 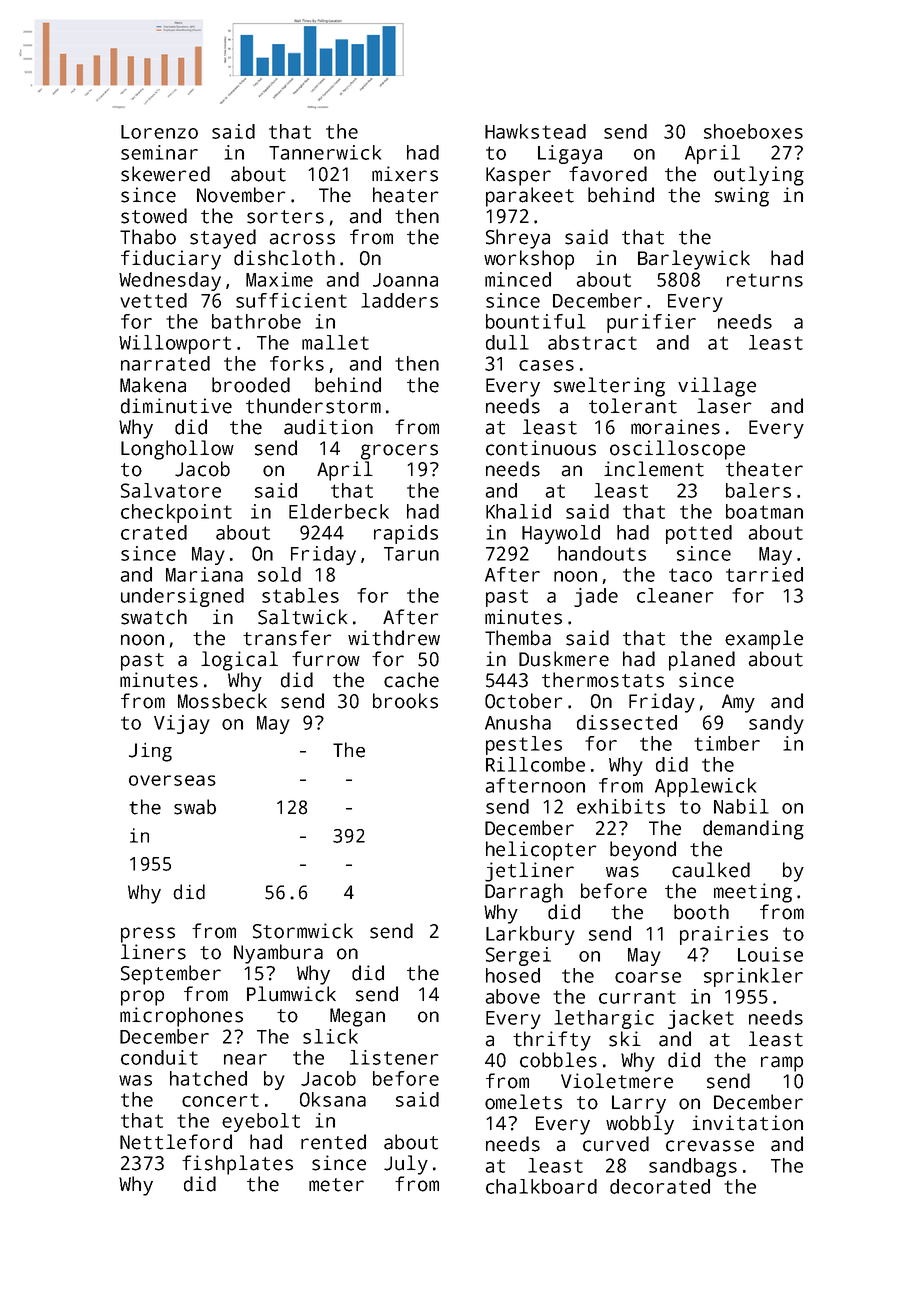 What do you see at coordinates (759, 176) in the screenshot?
I see `outlying` at bounding box center [759, 176].
